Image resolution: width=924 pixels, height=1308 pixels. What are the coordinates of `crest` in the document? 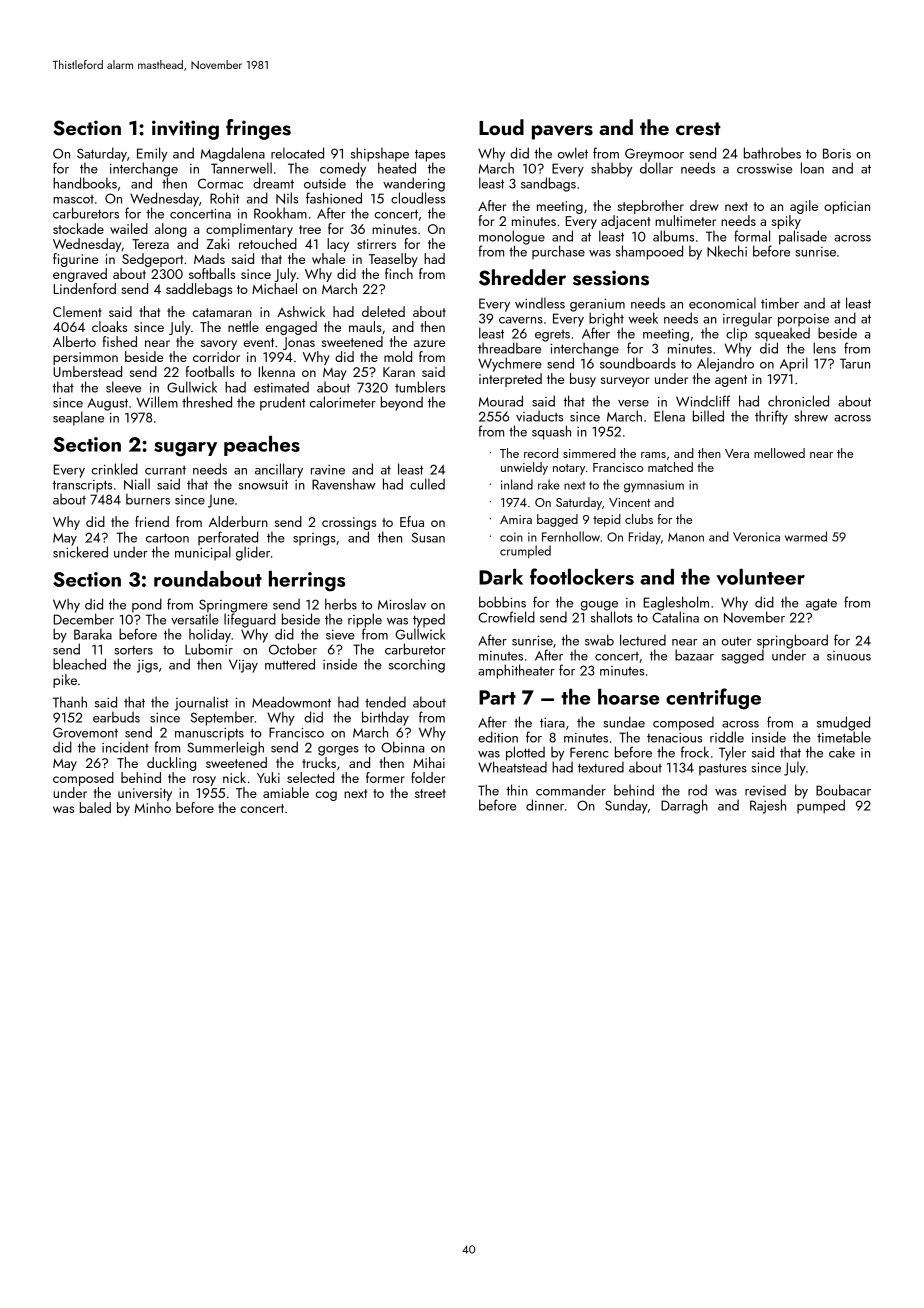 It's located at (698, 129).
